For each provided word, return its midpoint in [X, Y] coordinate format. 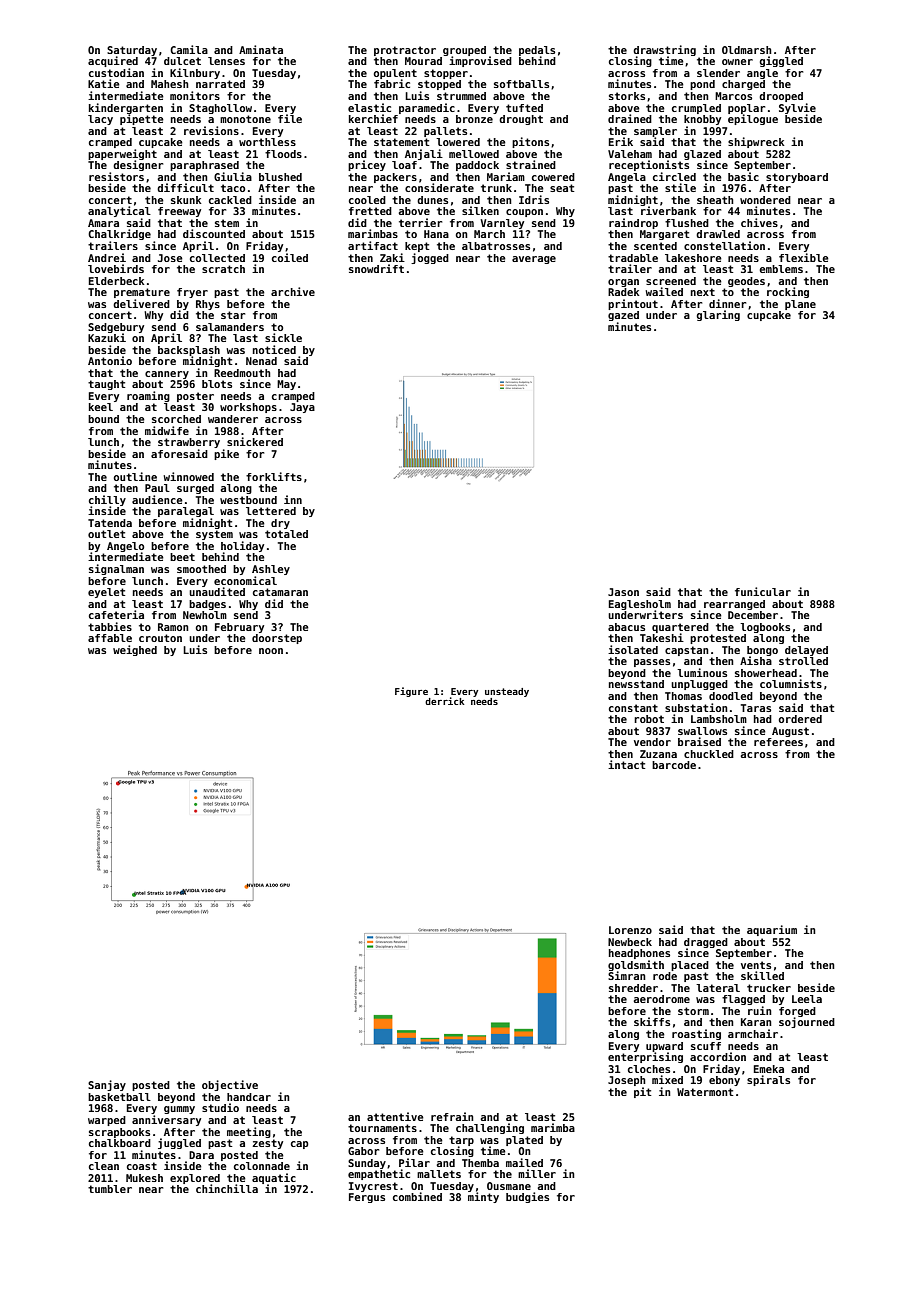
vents [756, 965]
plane [800, 305]
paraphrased [204, 166]
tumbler [110, 1189]
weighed [135, 650]
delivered [141, 303]
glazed [702, 155]
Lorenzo [630, 930]
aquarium [772, 930]
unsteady [507, 692]
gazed [623, 316]
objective [230, 1085]
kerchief [373, 118]
